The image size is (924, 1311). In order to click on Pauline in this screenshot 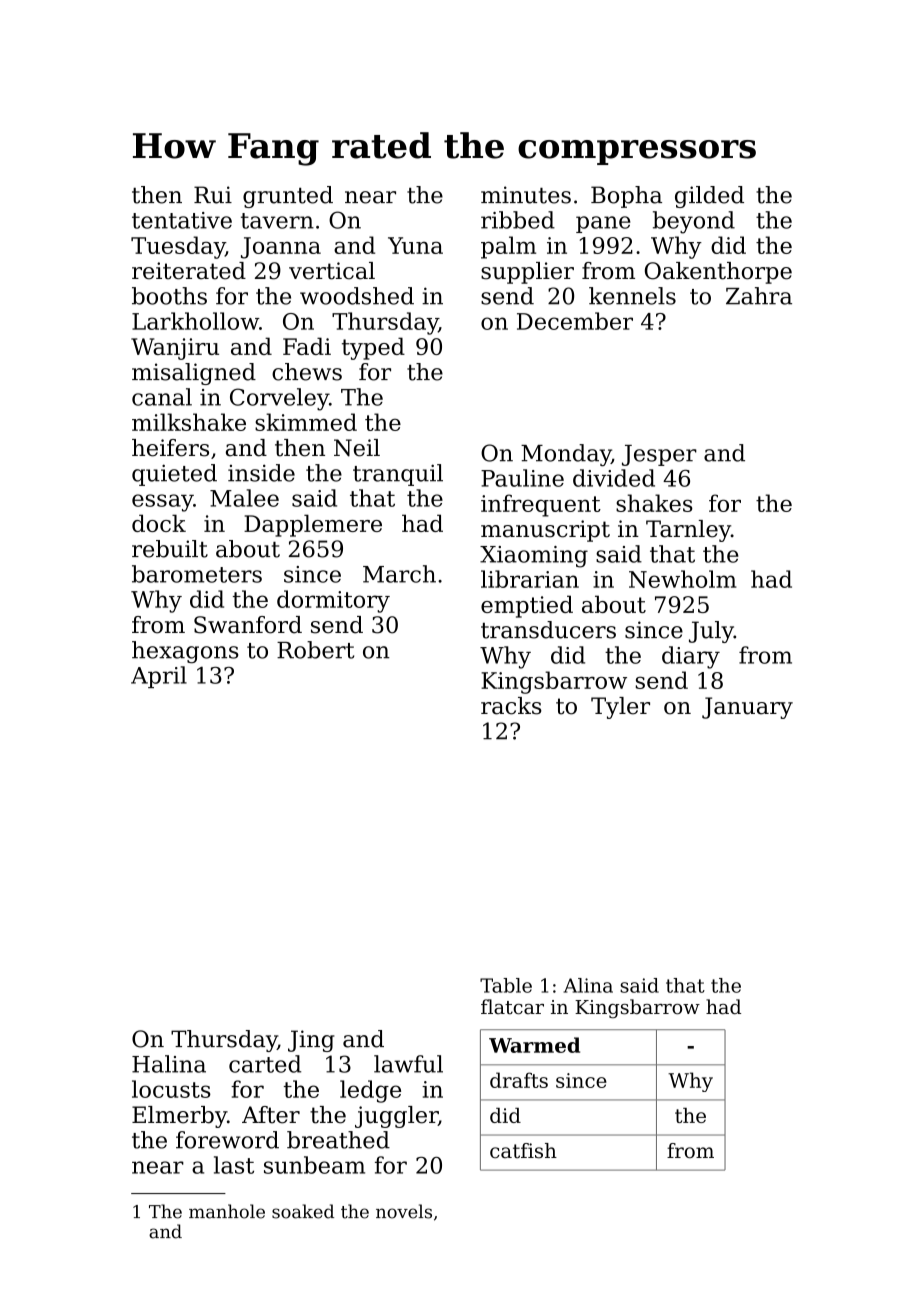, I will do `click(522, 478)`.
